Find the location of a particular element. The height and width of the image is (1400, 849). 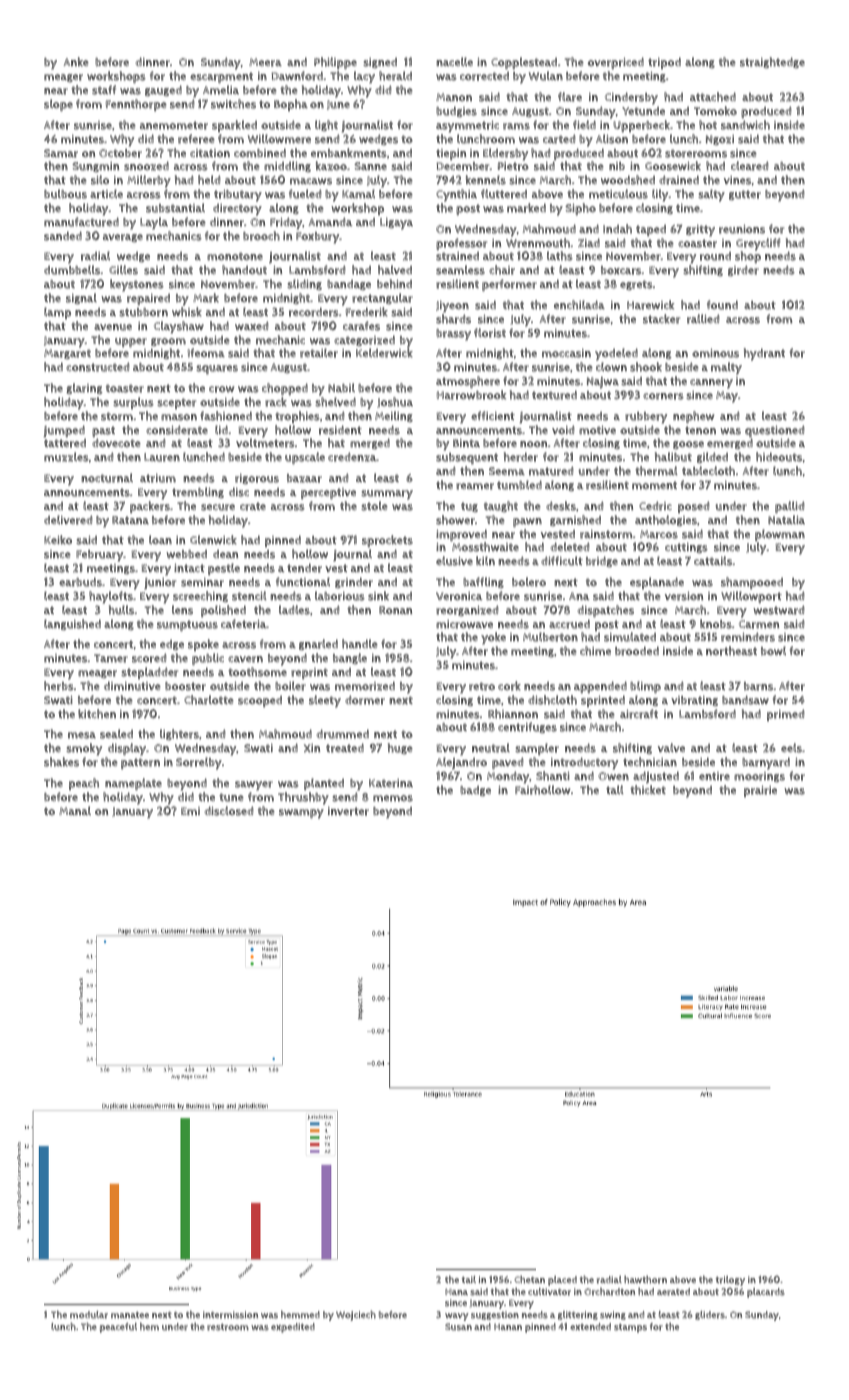

Manal is located at coordinates (75, 810).
